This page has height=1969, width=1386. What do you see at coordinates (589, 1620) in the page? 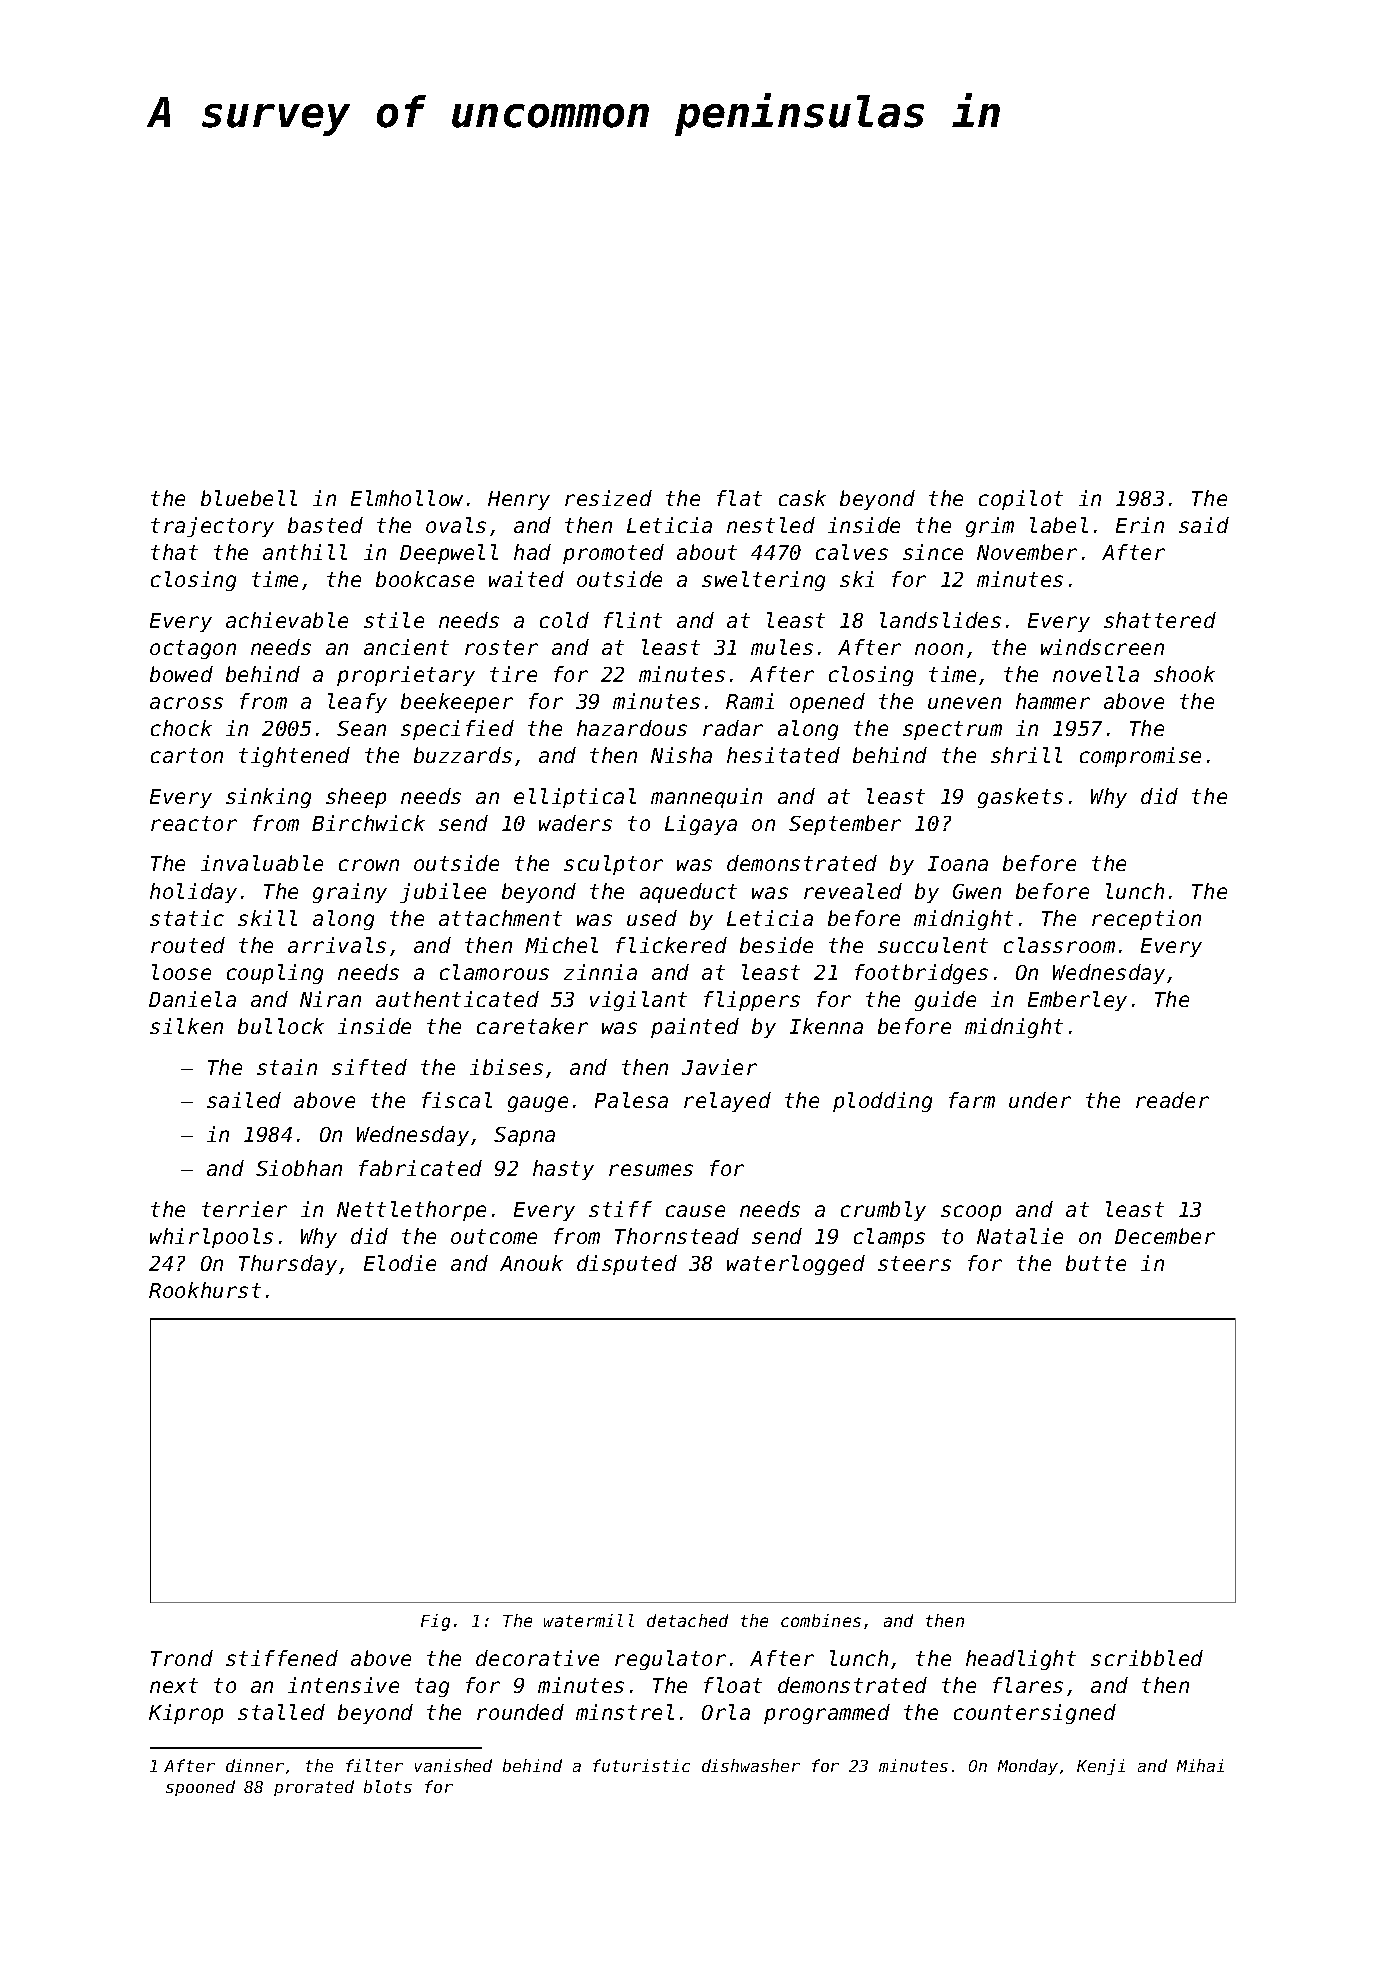
I see `watermill` at bounding box center [589, 1620].
